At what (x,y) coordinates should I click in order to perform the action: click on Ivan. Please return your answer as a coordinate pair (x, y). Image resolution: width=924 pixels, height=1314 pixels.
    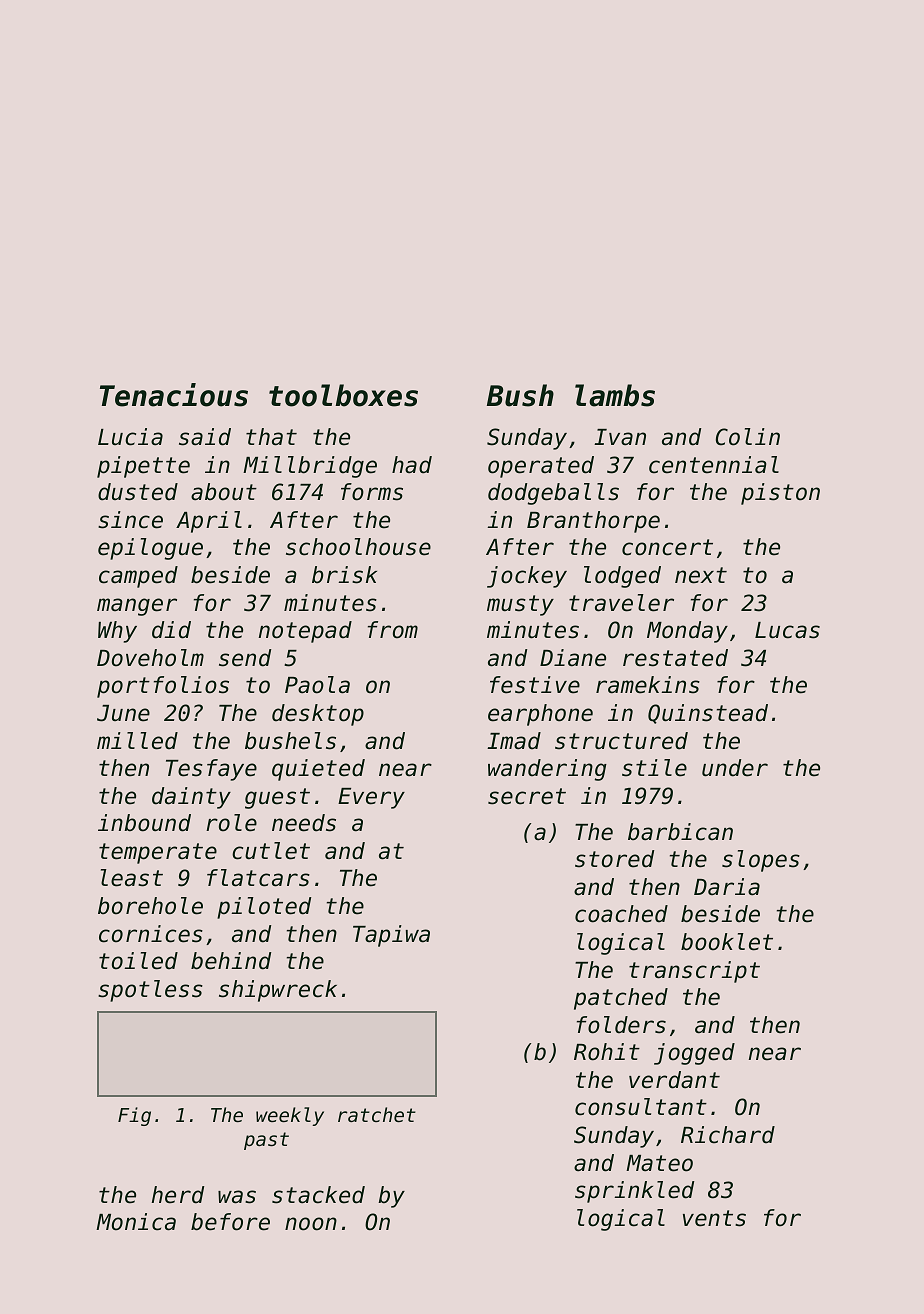
    Looking at the image, I should click on (620, 437).
